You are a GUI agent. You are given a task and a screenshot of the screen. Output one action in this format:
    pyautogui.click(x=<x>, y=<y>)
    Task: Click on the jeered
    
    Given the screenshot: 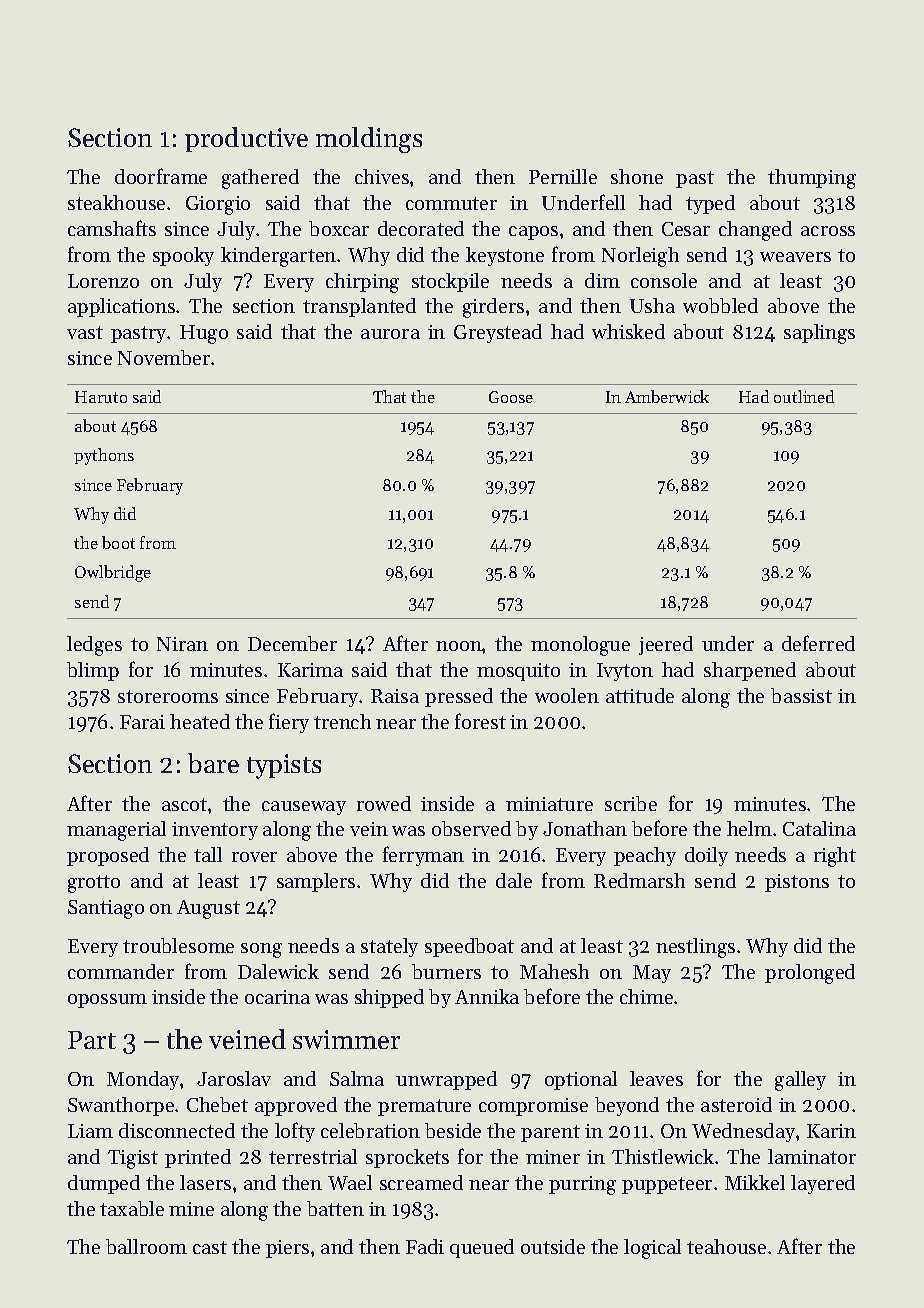 What is the action you would take?
    pyautogui.click(x=666, y=645)
